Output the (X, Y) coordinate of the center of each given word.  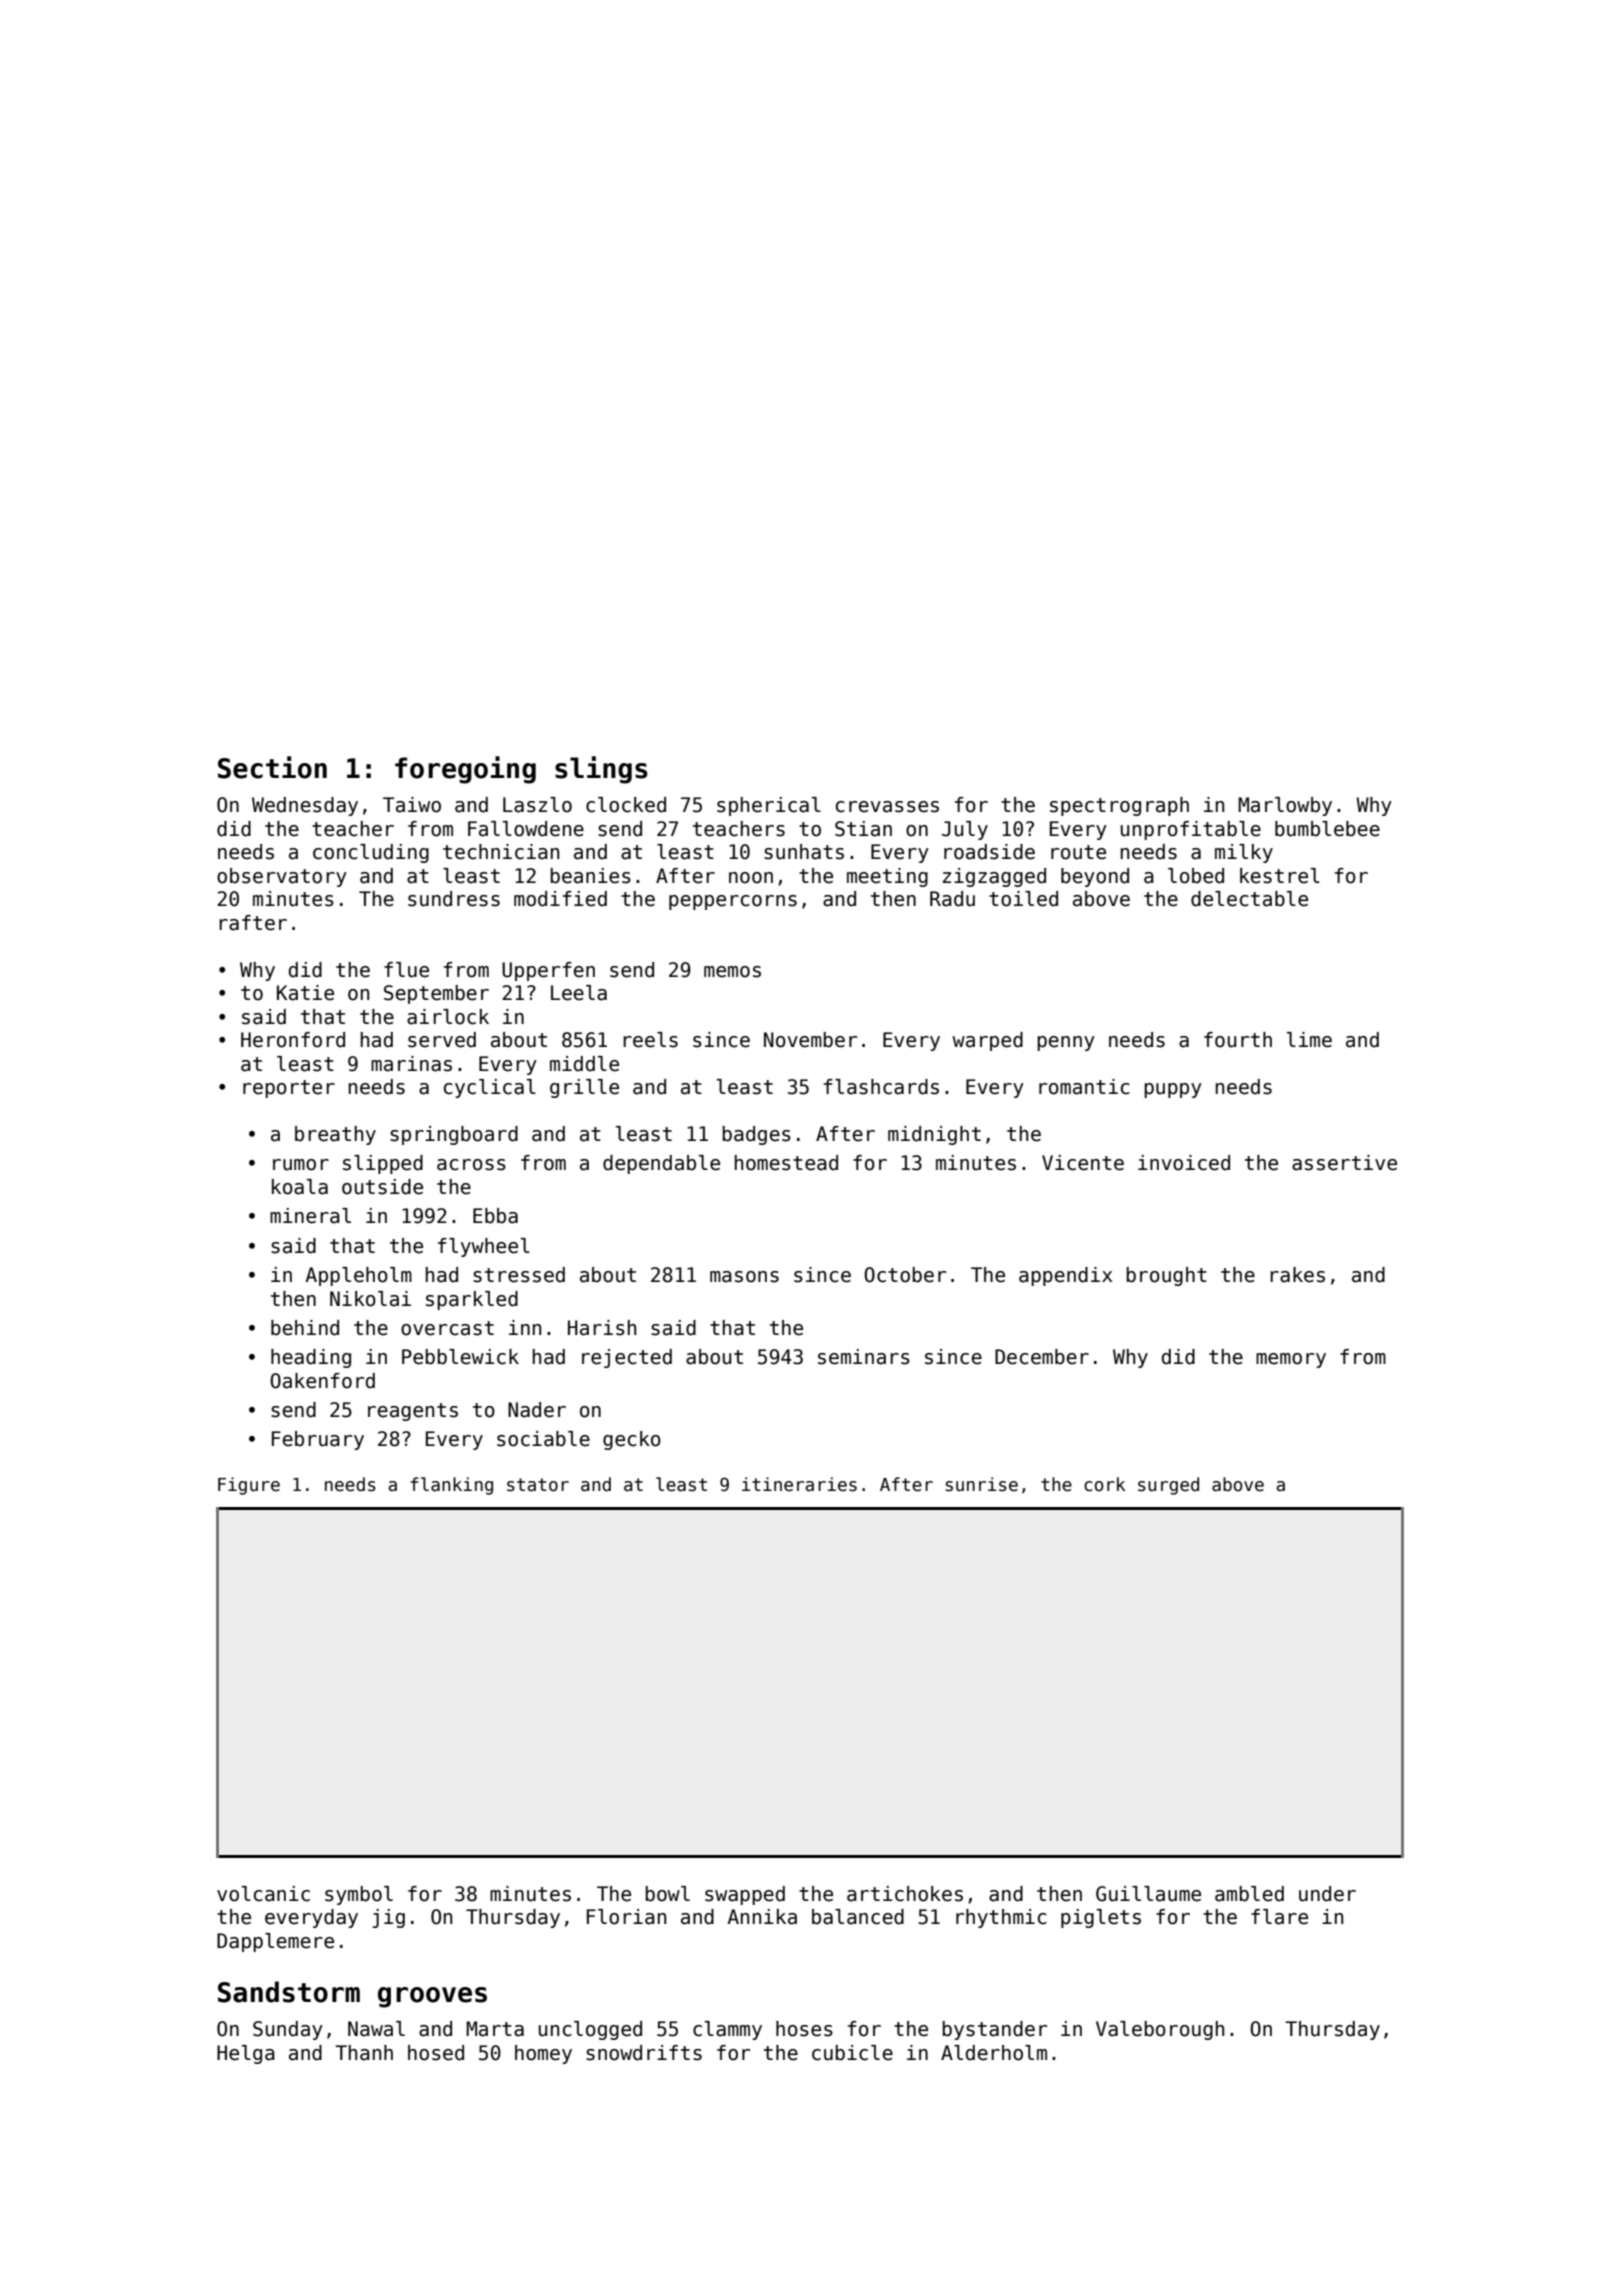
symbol (359, 1895)
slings (601, 770)
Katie (305, 993)
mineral (310, 1216)
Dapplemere (275, 1942)
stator (538, 1485)
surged (1168, 1486)
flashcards (881, 1087)
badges (757, 1135)
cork (1104, 1484)
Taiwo (412, 805)
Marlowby (1285, 806)
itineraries (799, 1484)
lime (1309, 1040)
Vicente (1083, 1163)
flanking (451, 1486)
